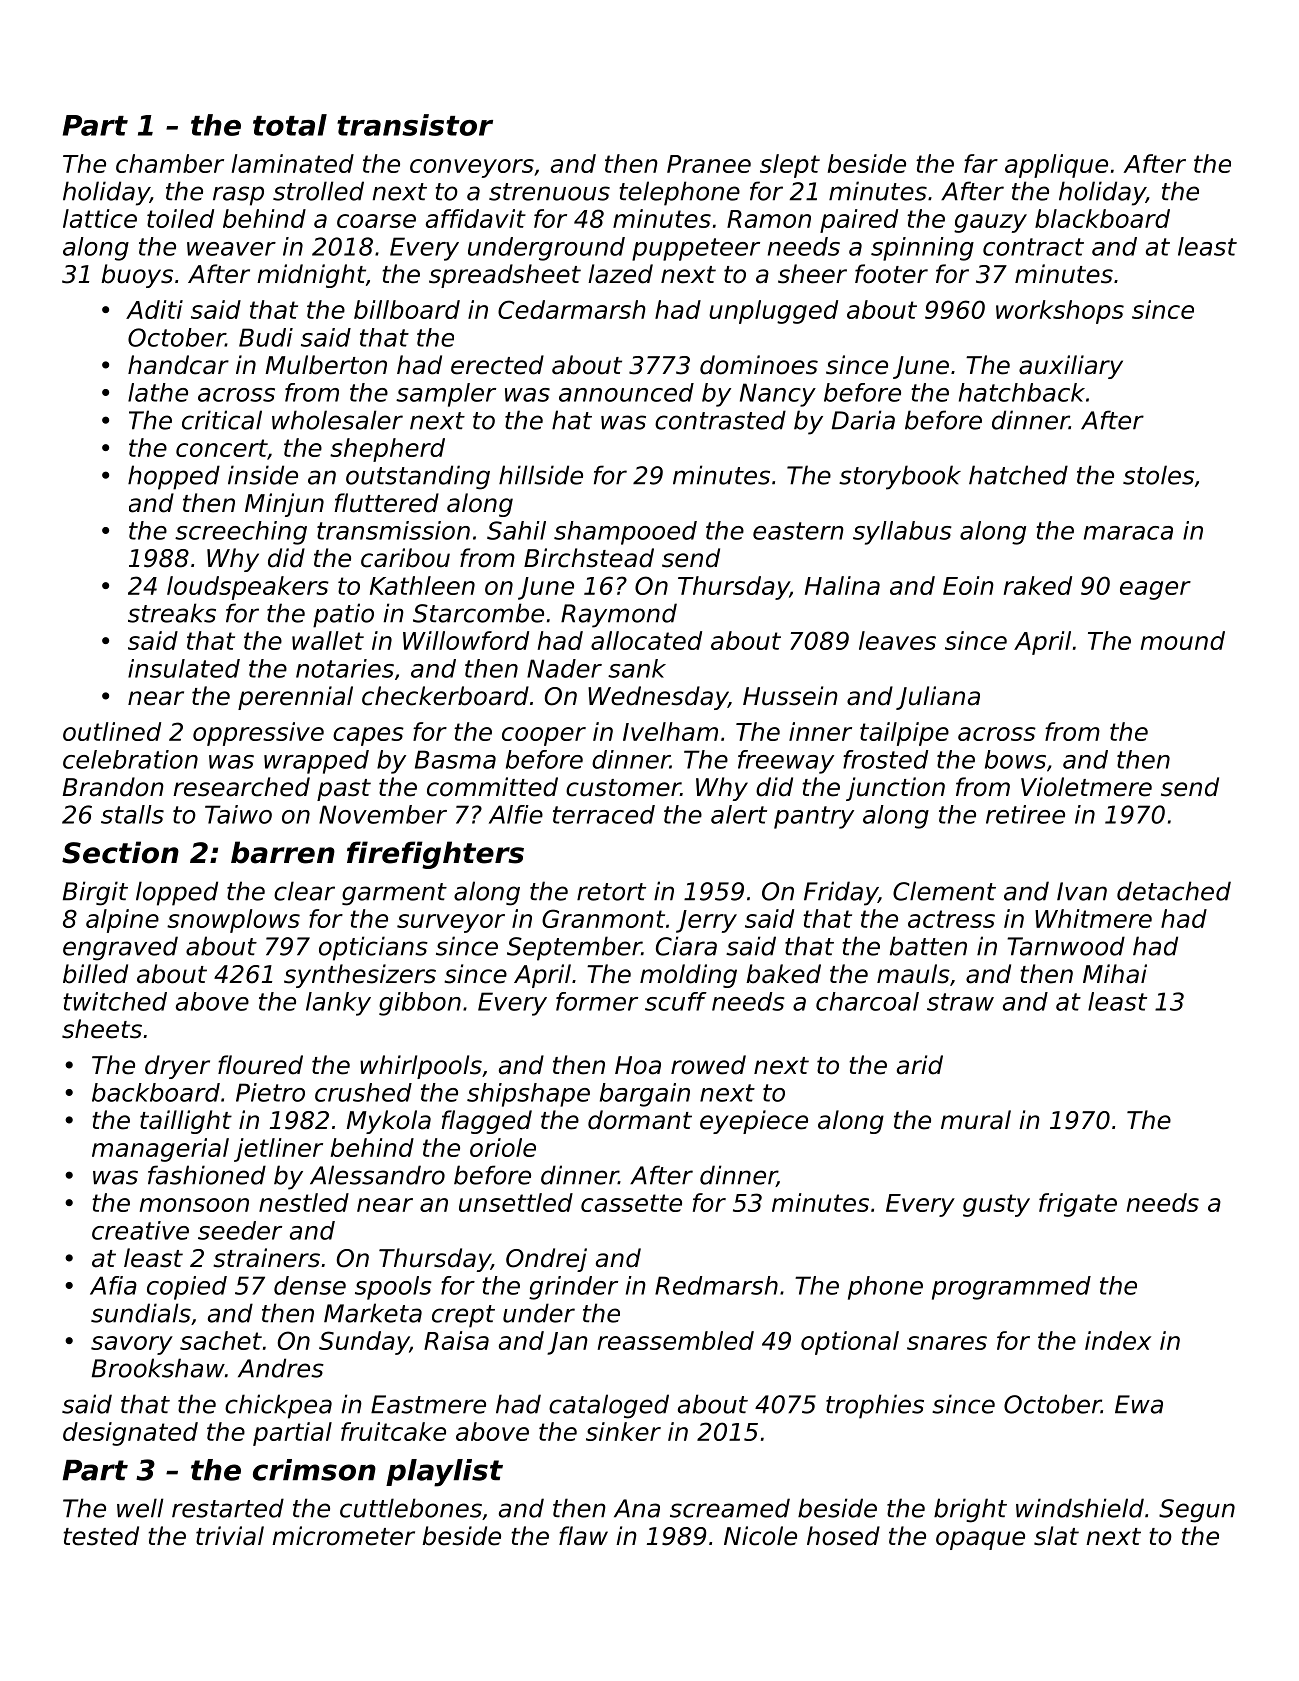 Image resolution: width=1299 pixels, height=1681 pixels. Describe the element at coordinates (1093, 918) in the page. I see `Whitmere` at that location.
